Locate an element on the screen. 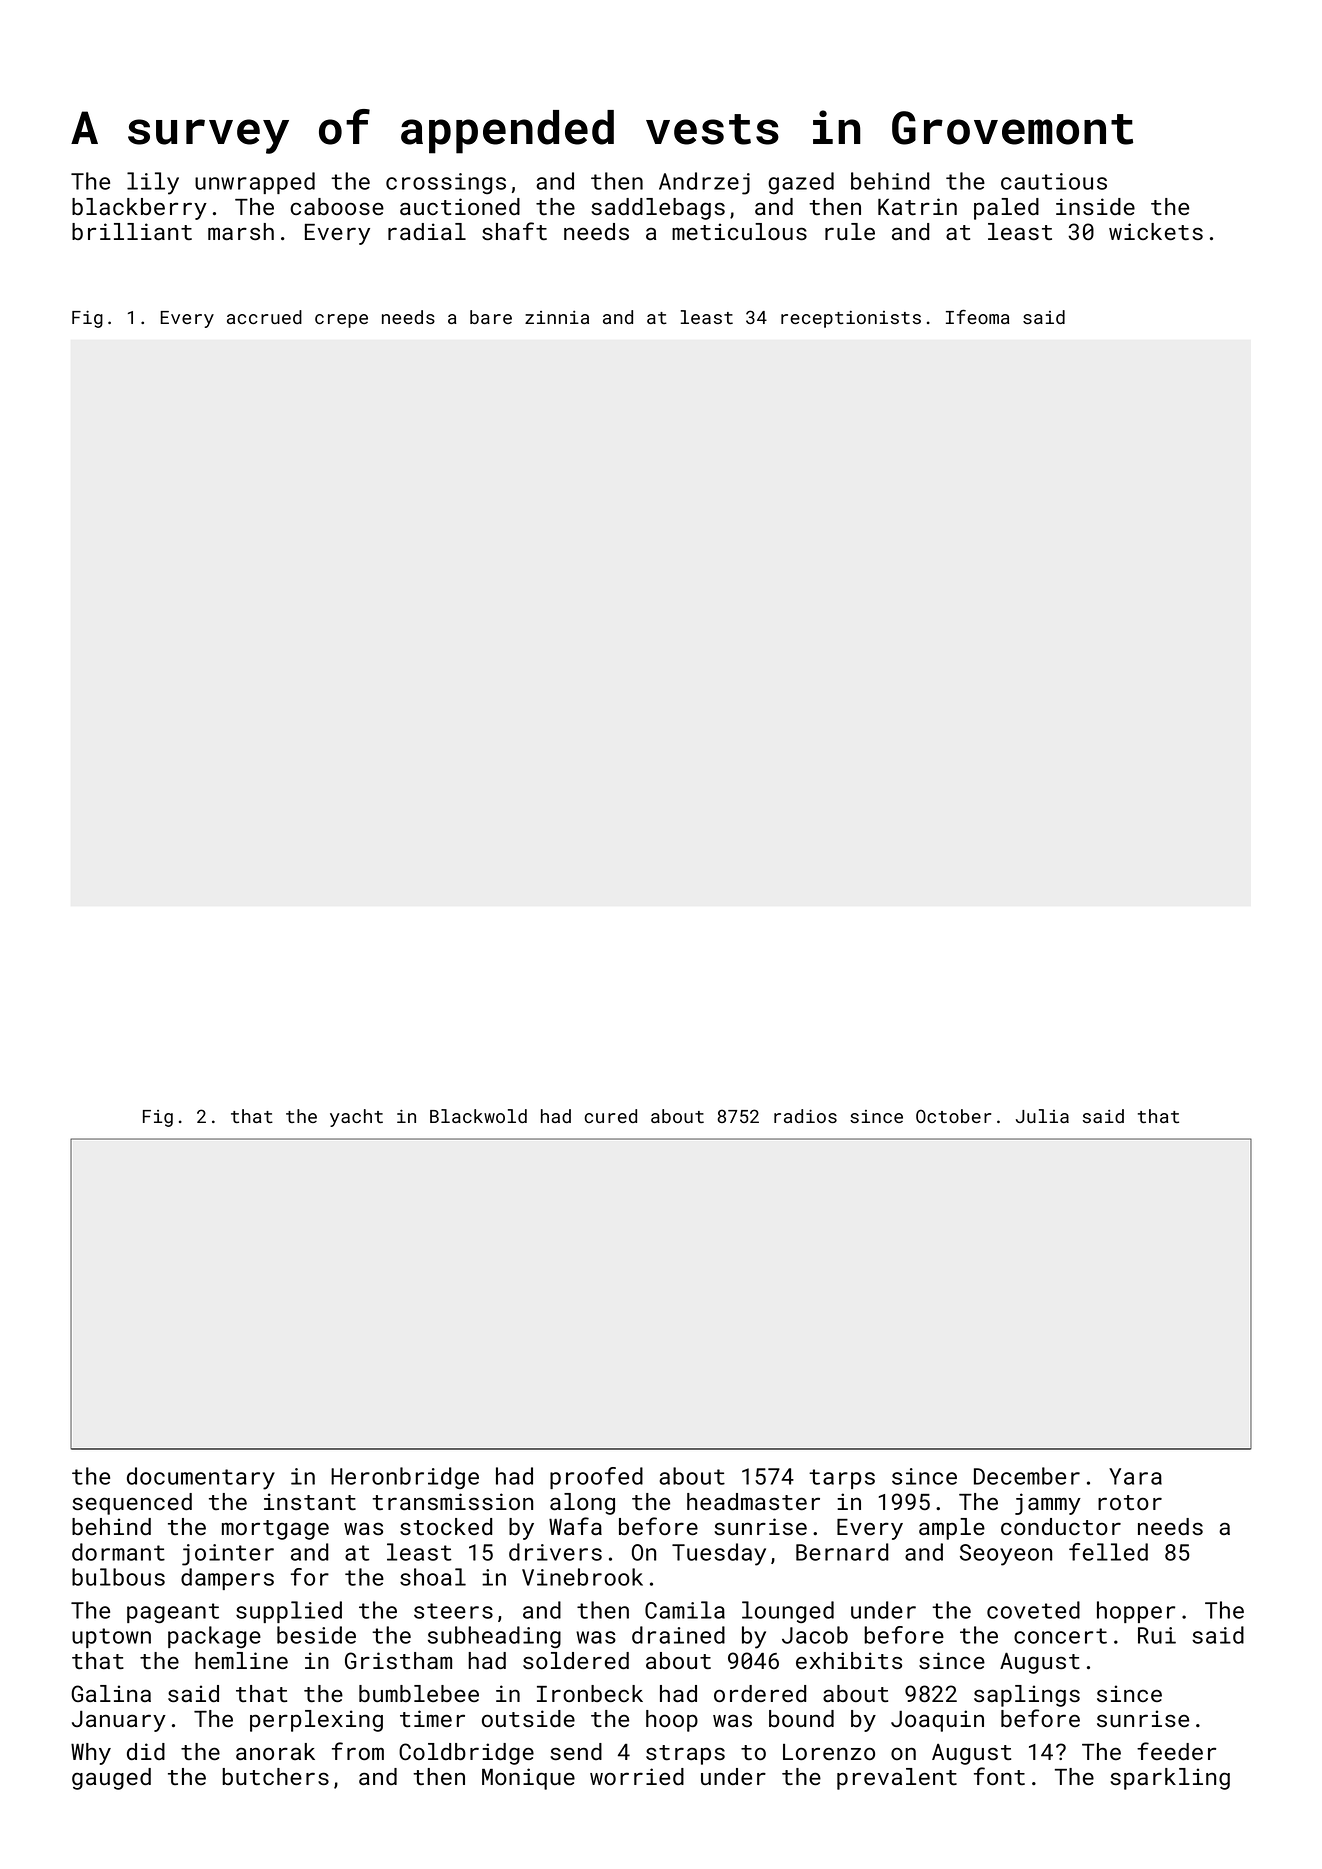  mortgage is located at coordinates (275, 1530).
